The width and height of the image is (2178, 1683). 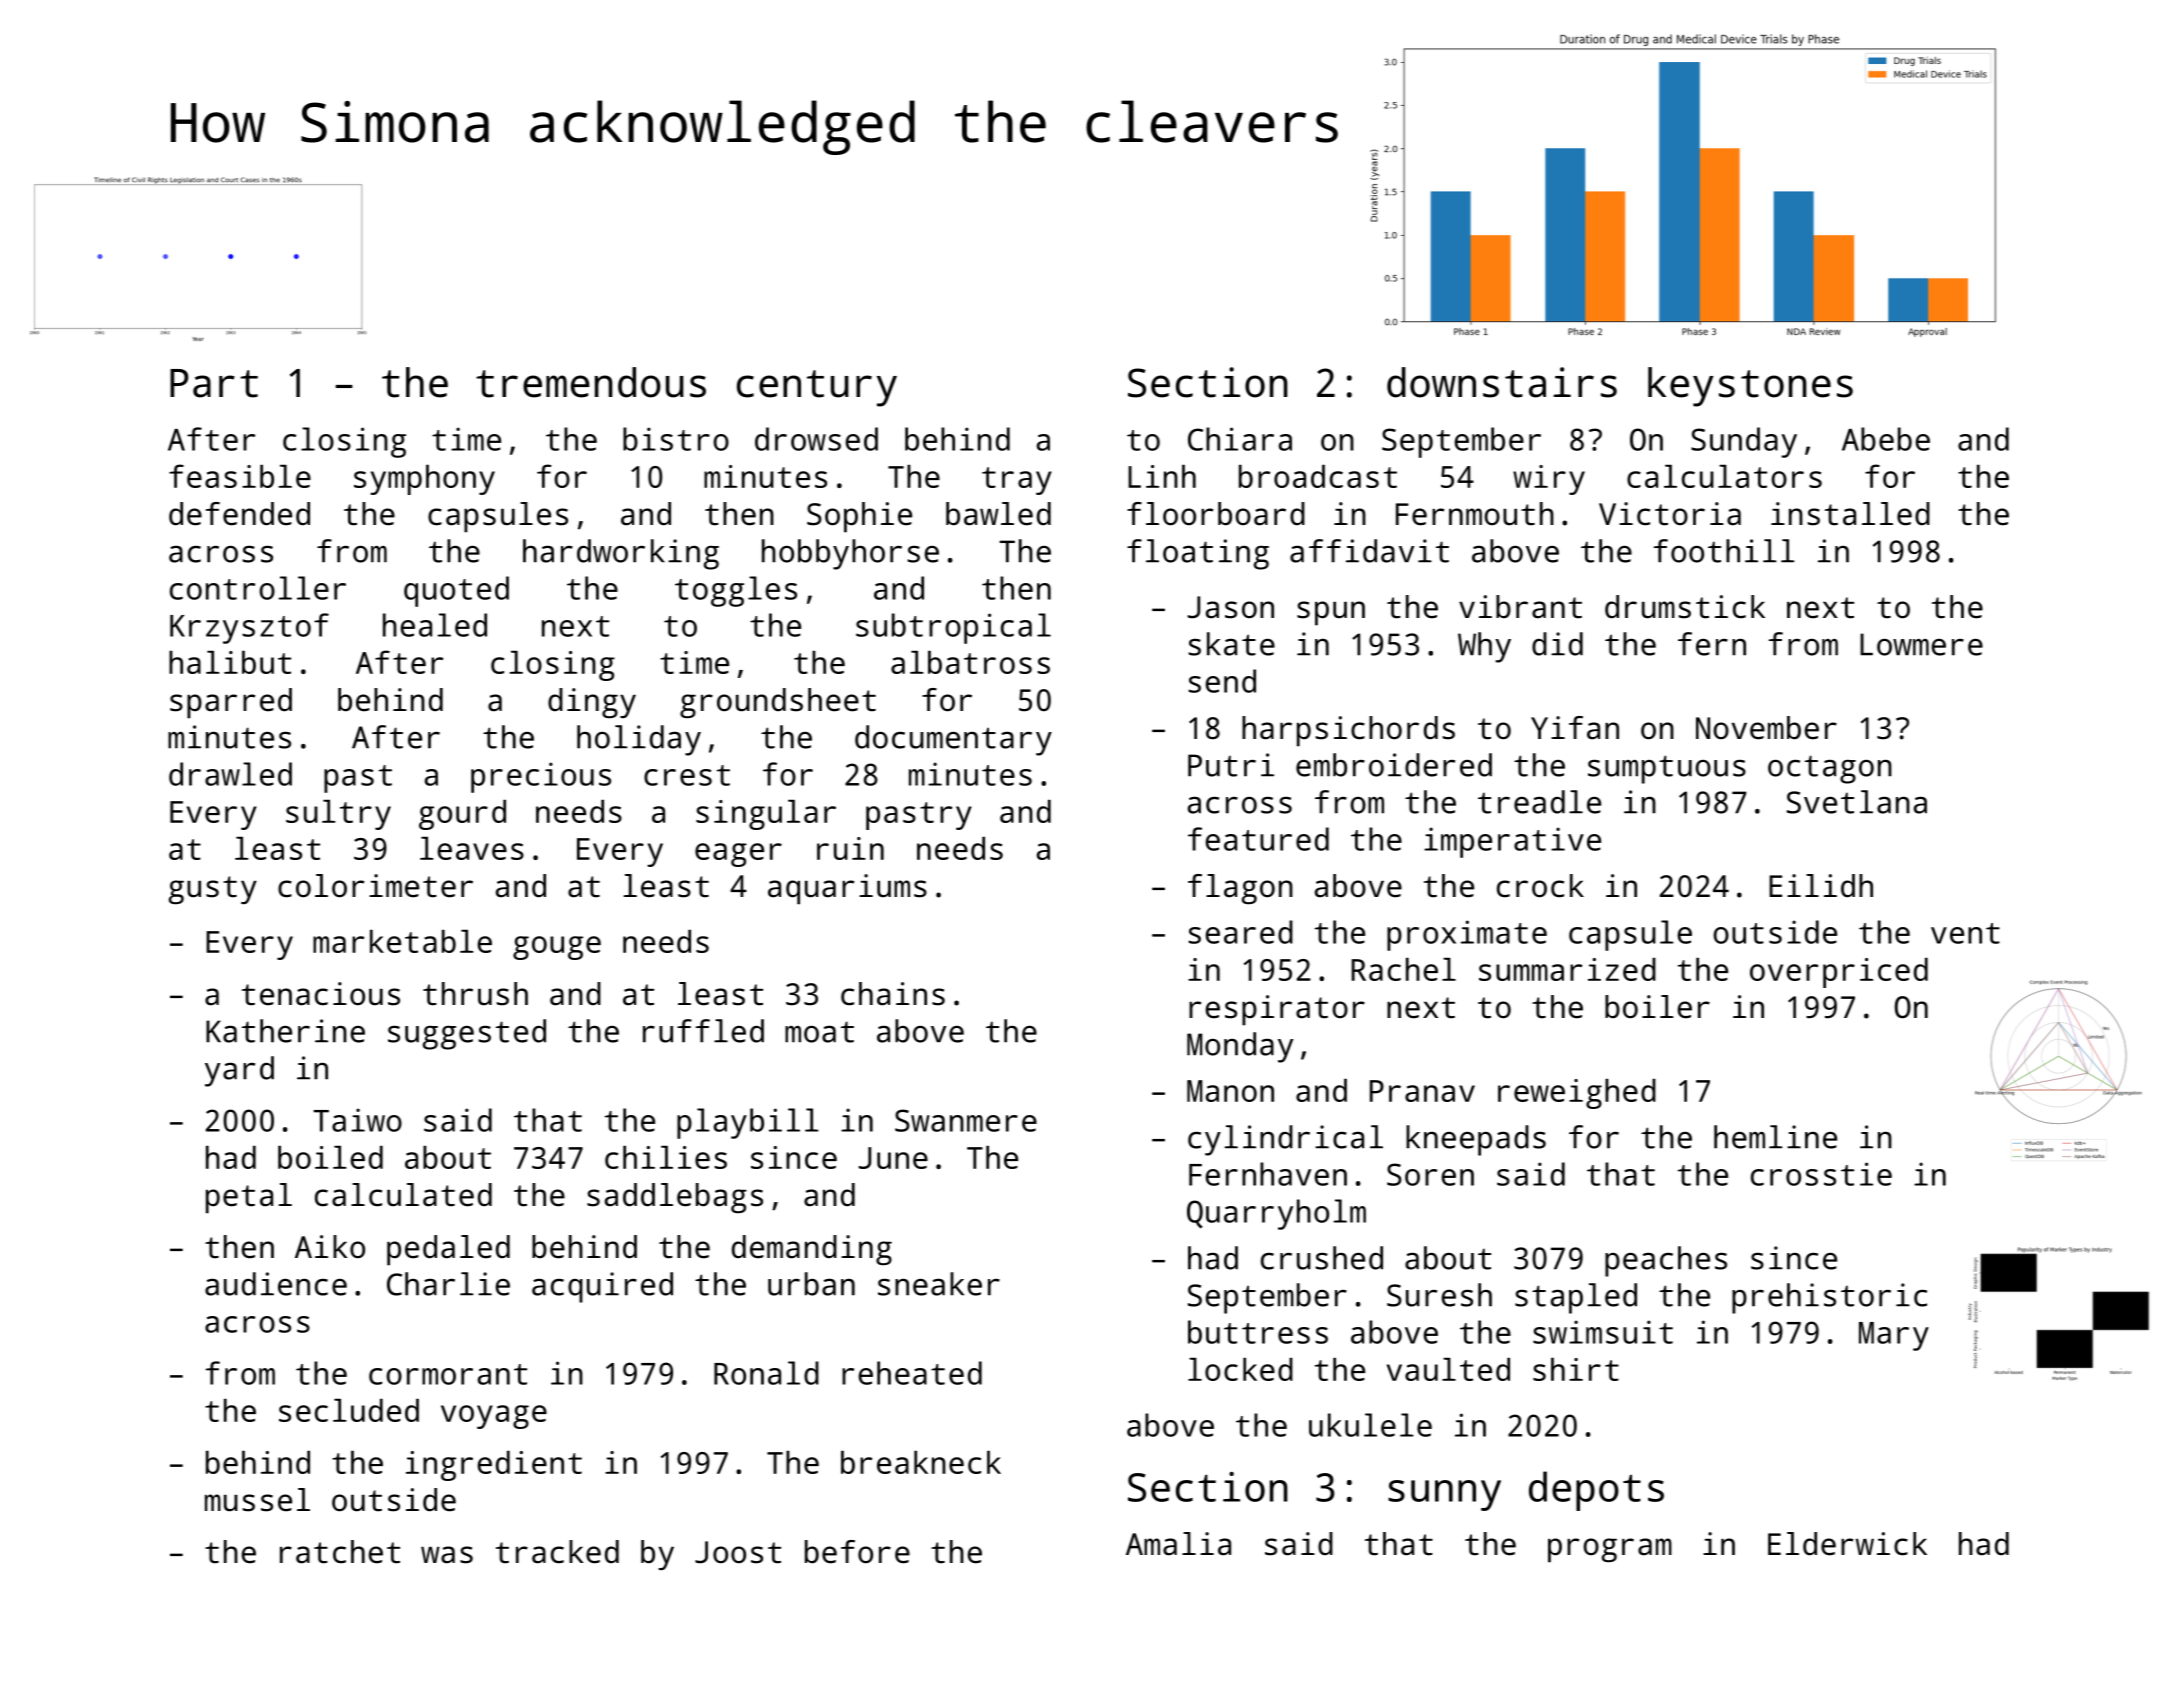 What do you see at coordinates (1657, 1007) in the image?
I see `boiler` at bounding box center [1657, 1007].
